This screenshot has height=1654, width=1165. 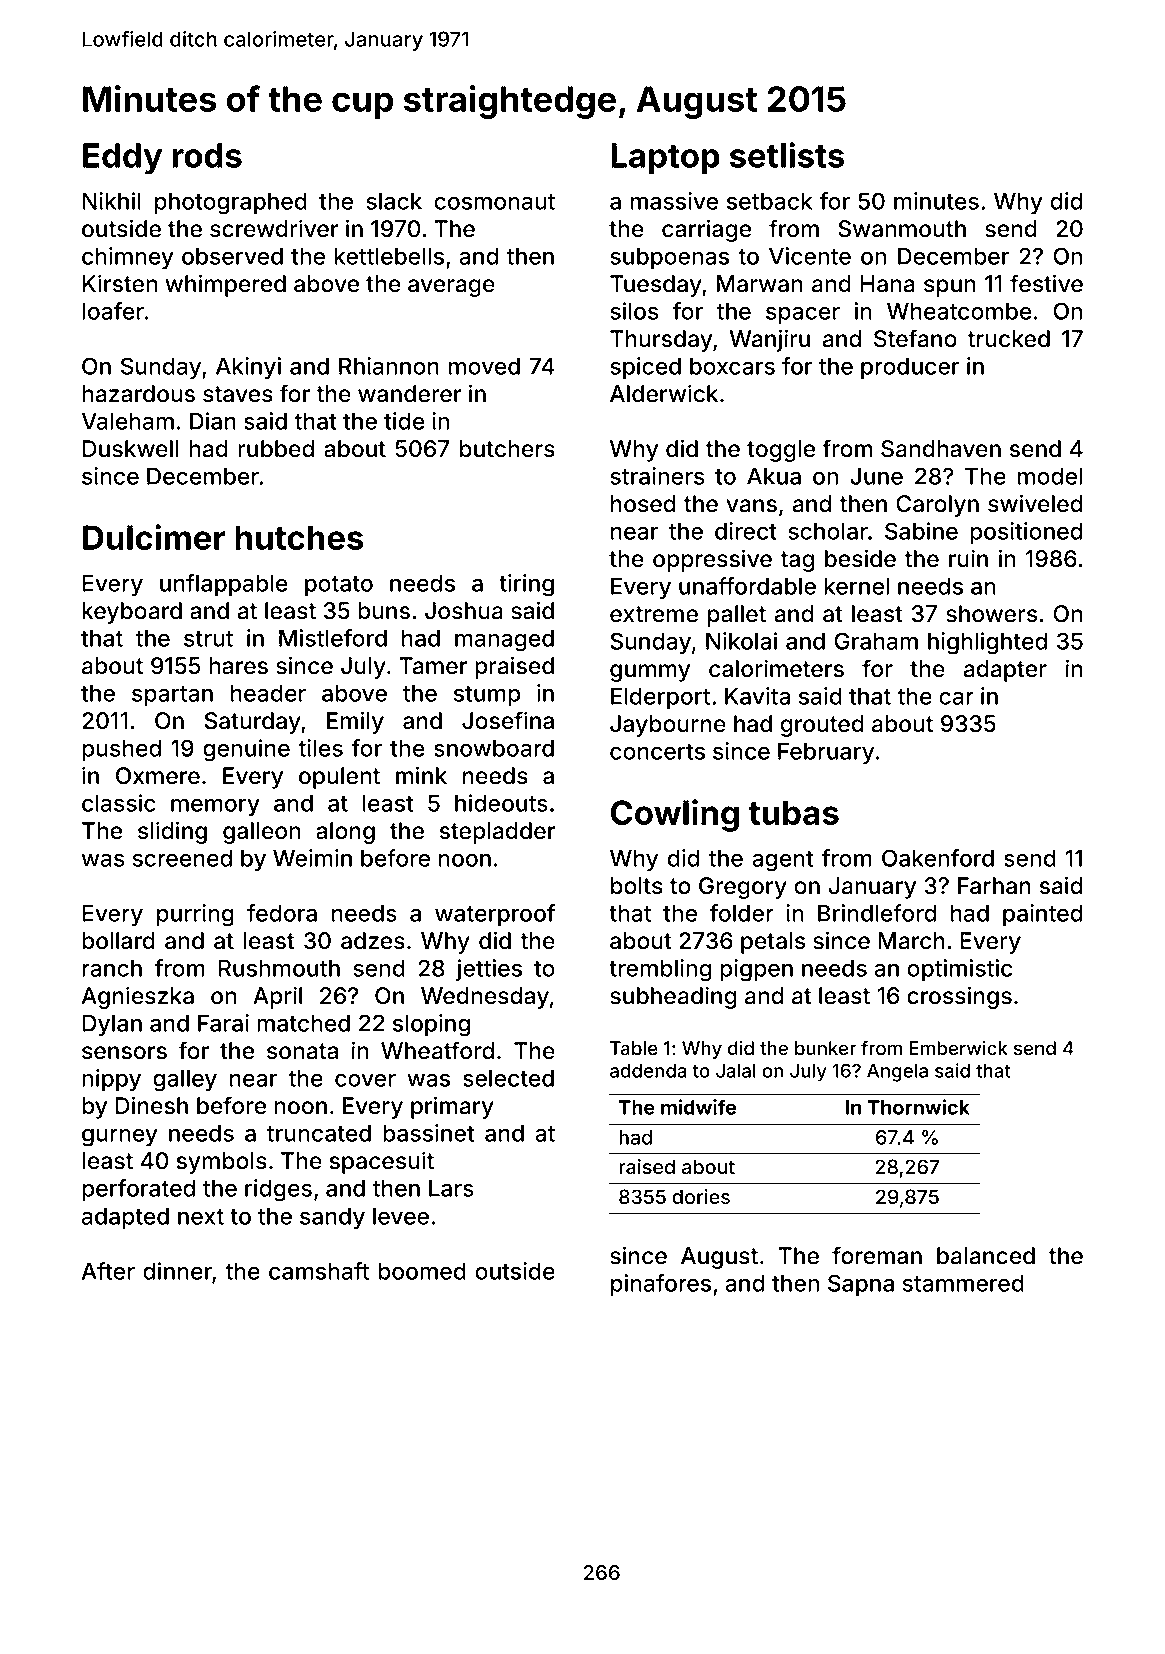 I want to click on stammered, so click(x=963, y=1283).
